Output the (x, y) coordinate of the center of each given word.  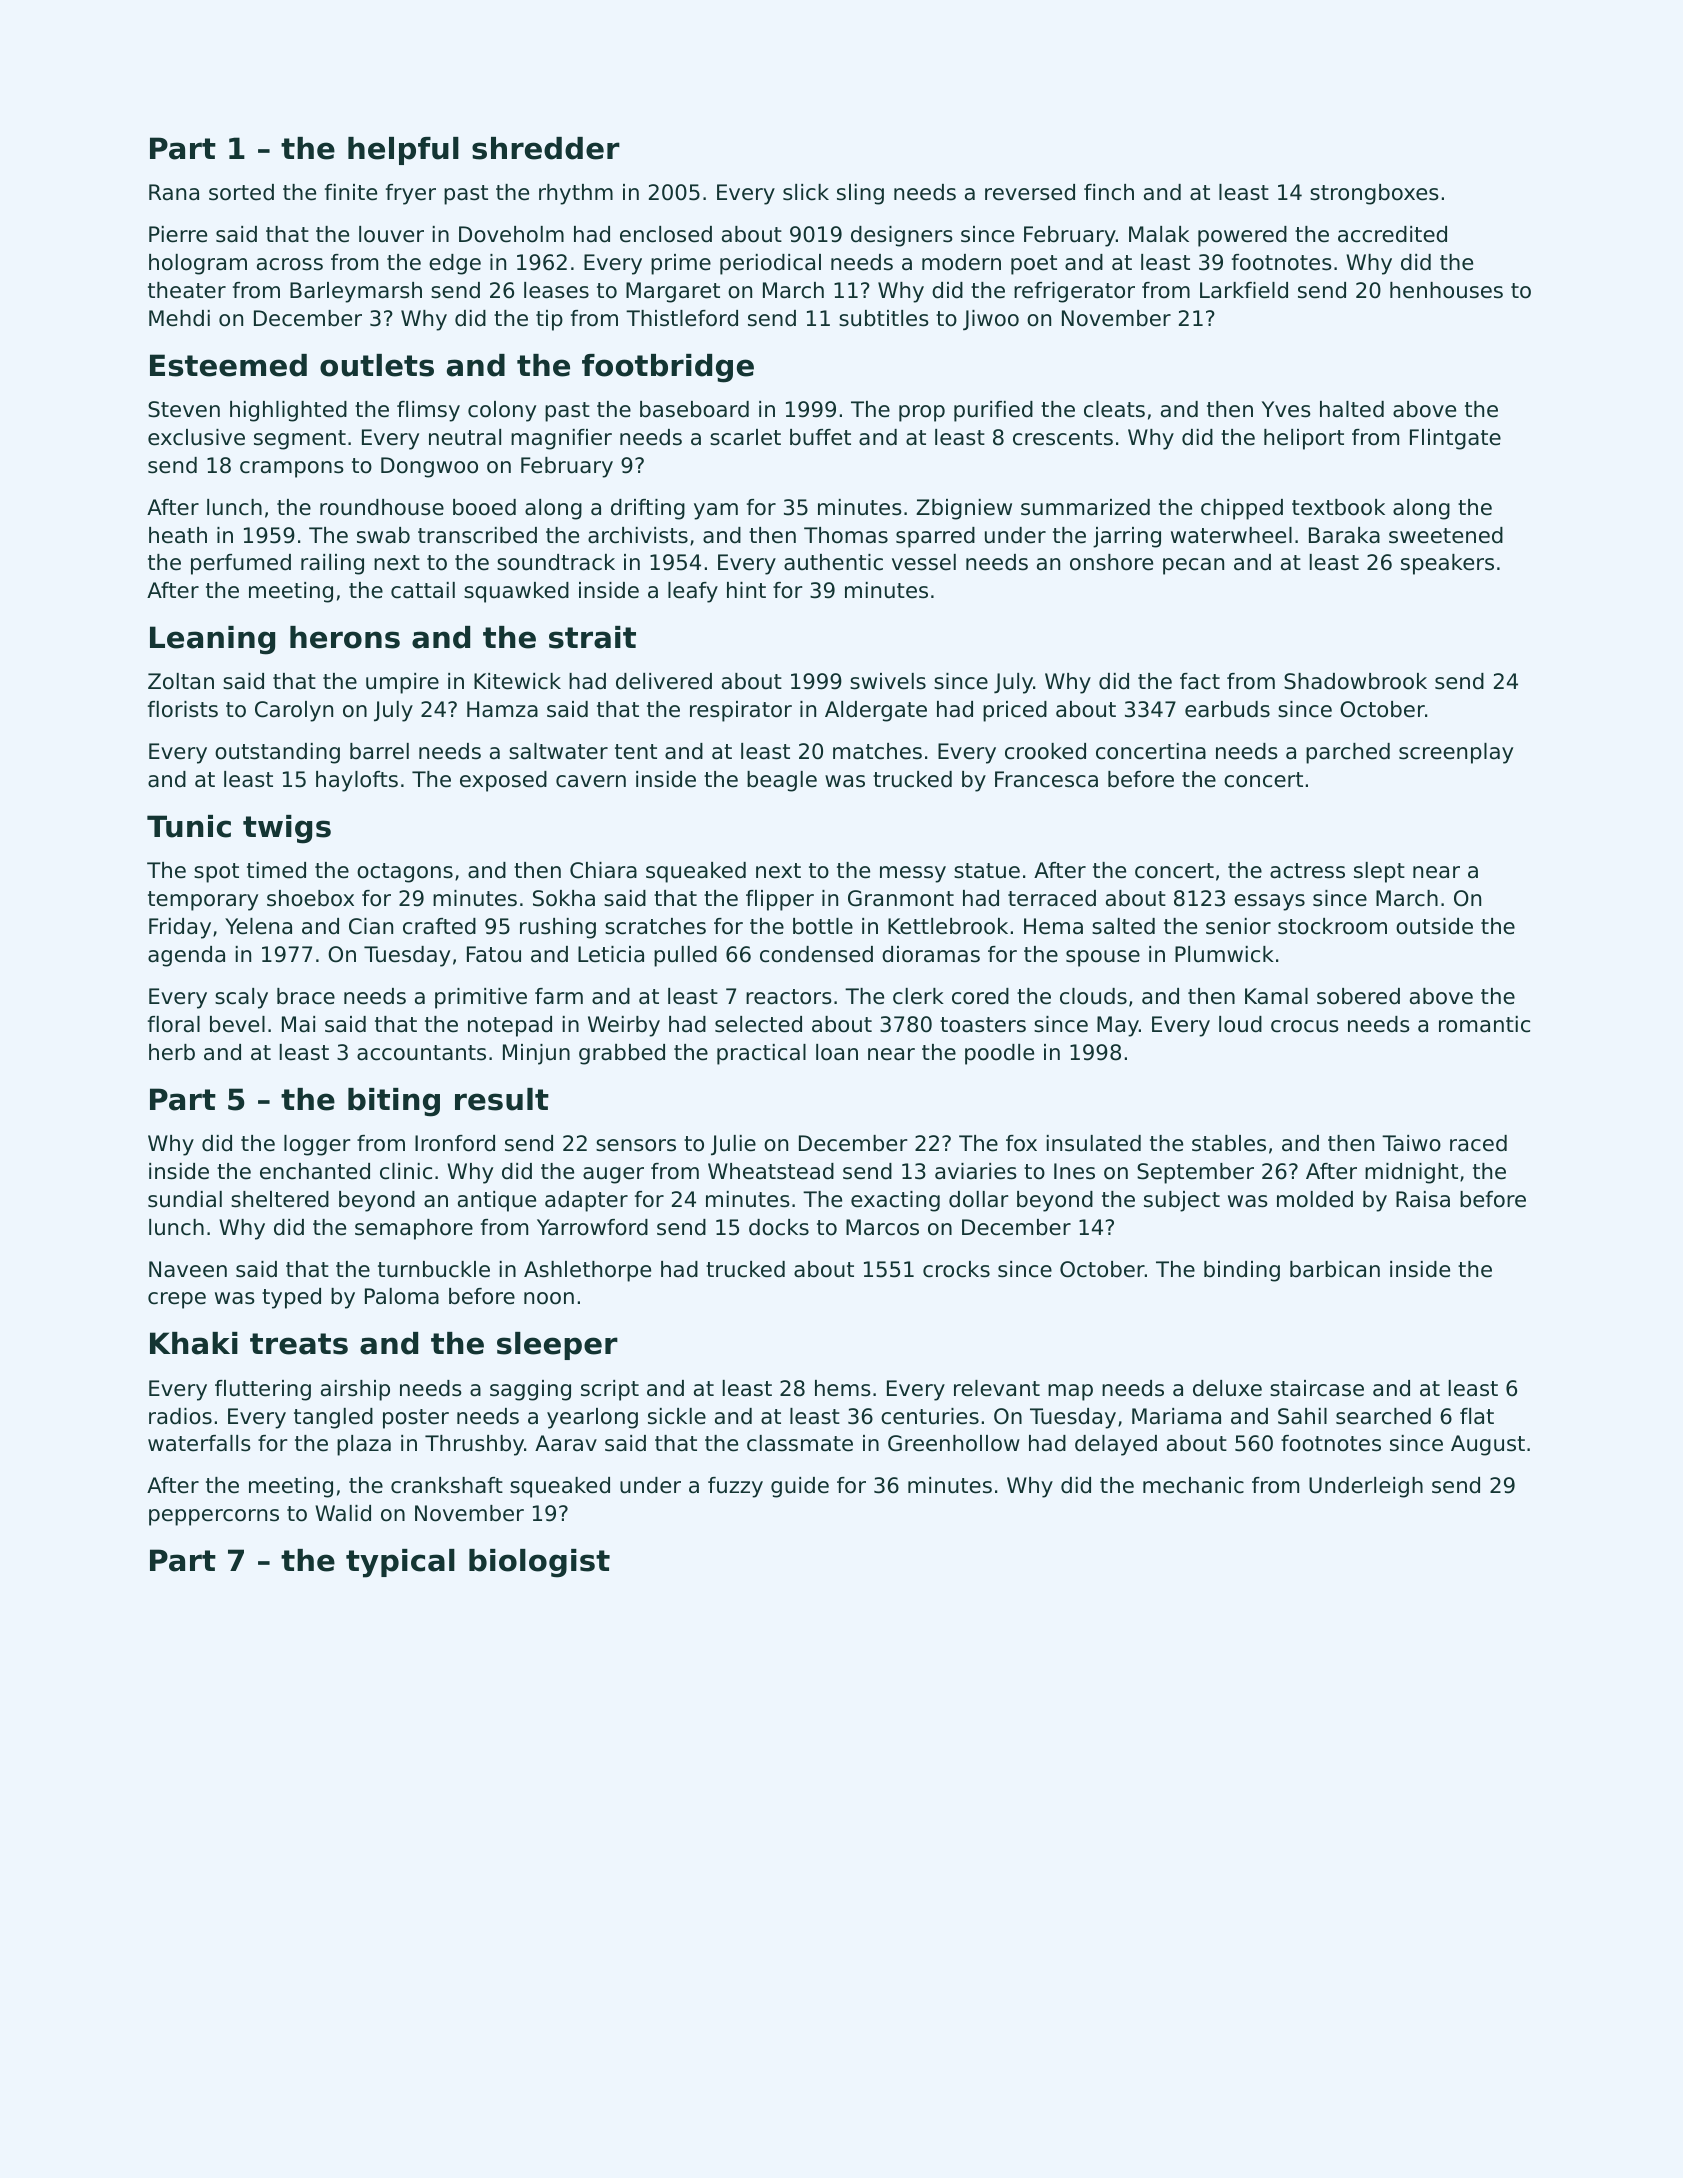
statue (987, 871)
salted (1123, 926)
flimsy (428, 411)
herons (345, 637)
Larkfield (1244, 290)
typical (400, 1563)
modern (961, 262)
